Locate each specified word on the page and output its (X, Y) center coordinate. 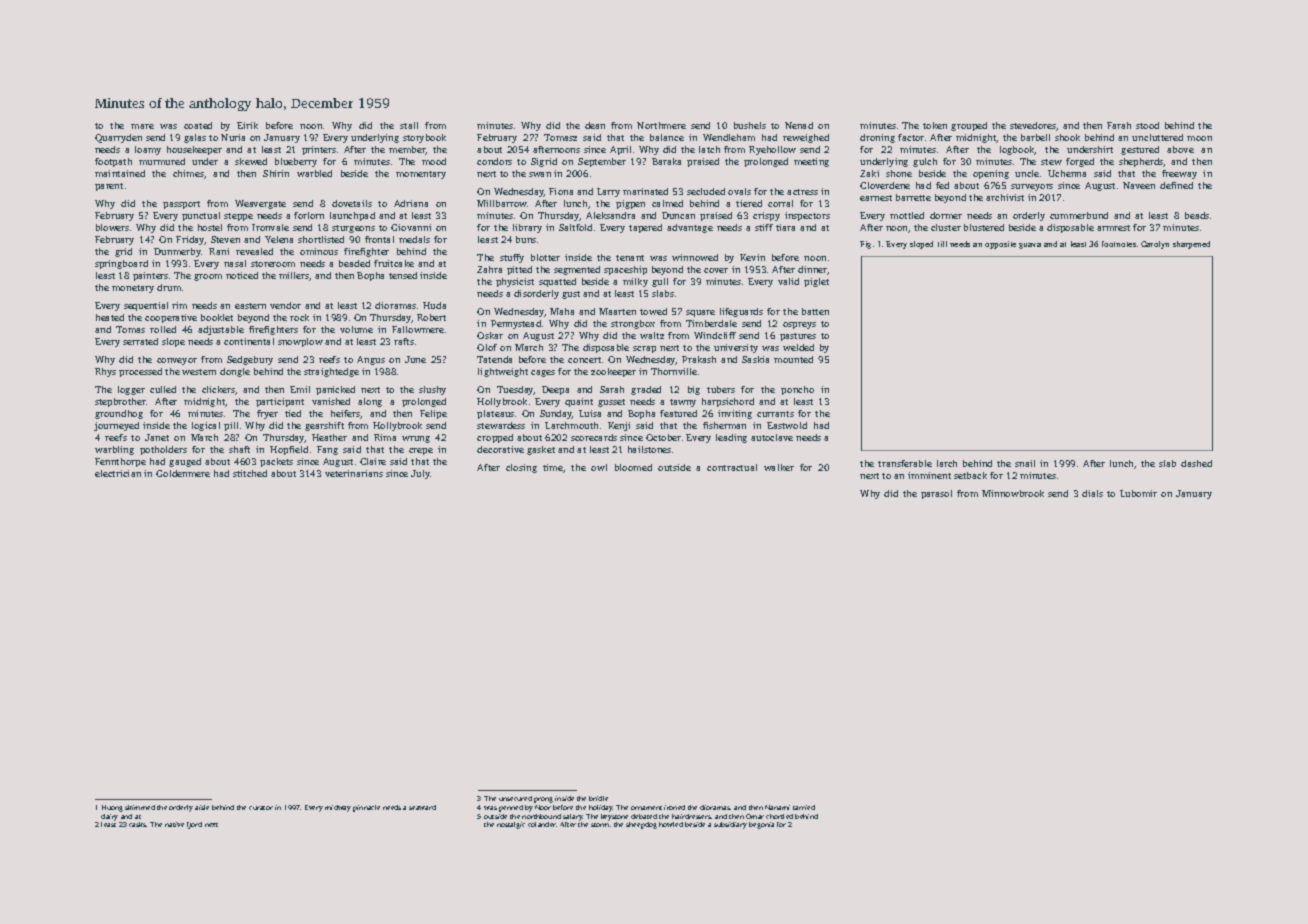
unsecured (515, 798)
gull (660, 282)
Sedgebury (250, 360)
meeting (811, 162)
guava (1030, 246)
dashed (1196, 463)
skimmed (140, 807)
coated (198, 125)
